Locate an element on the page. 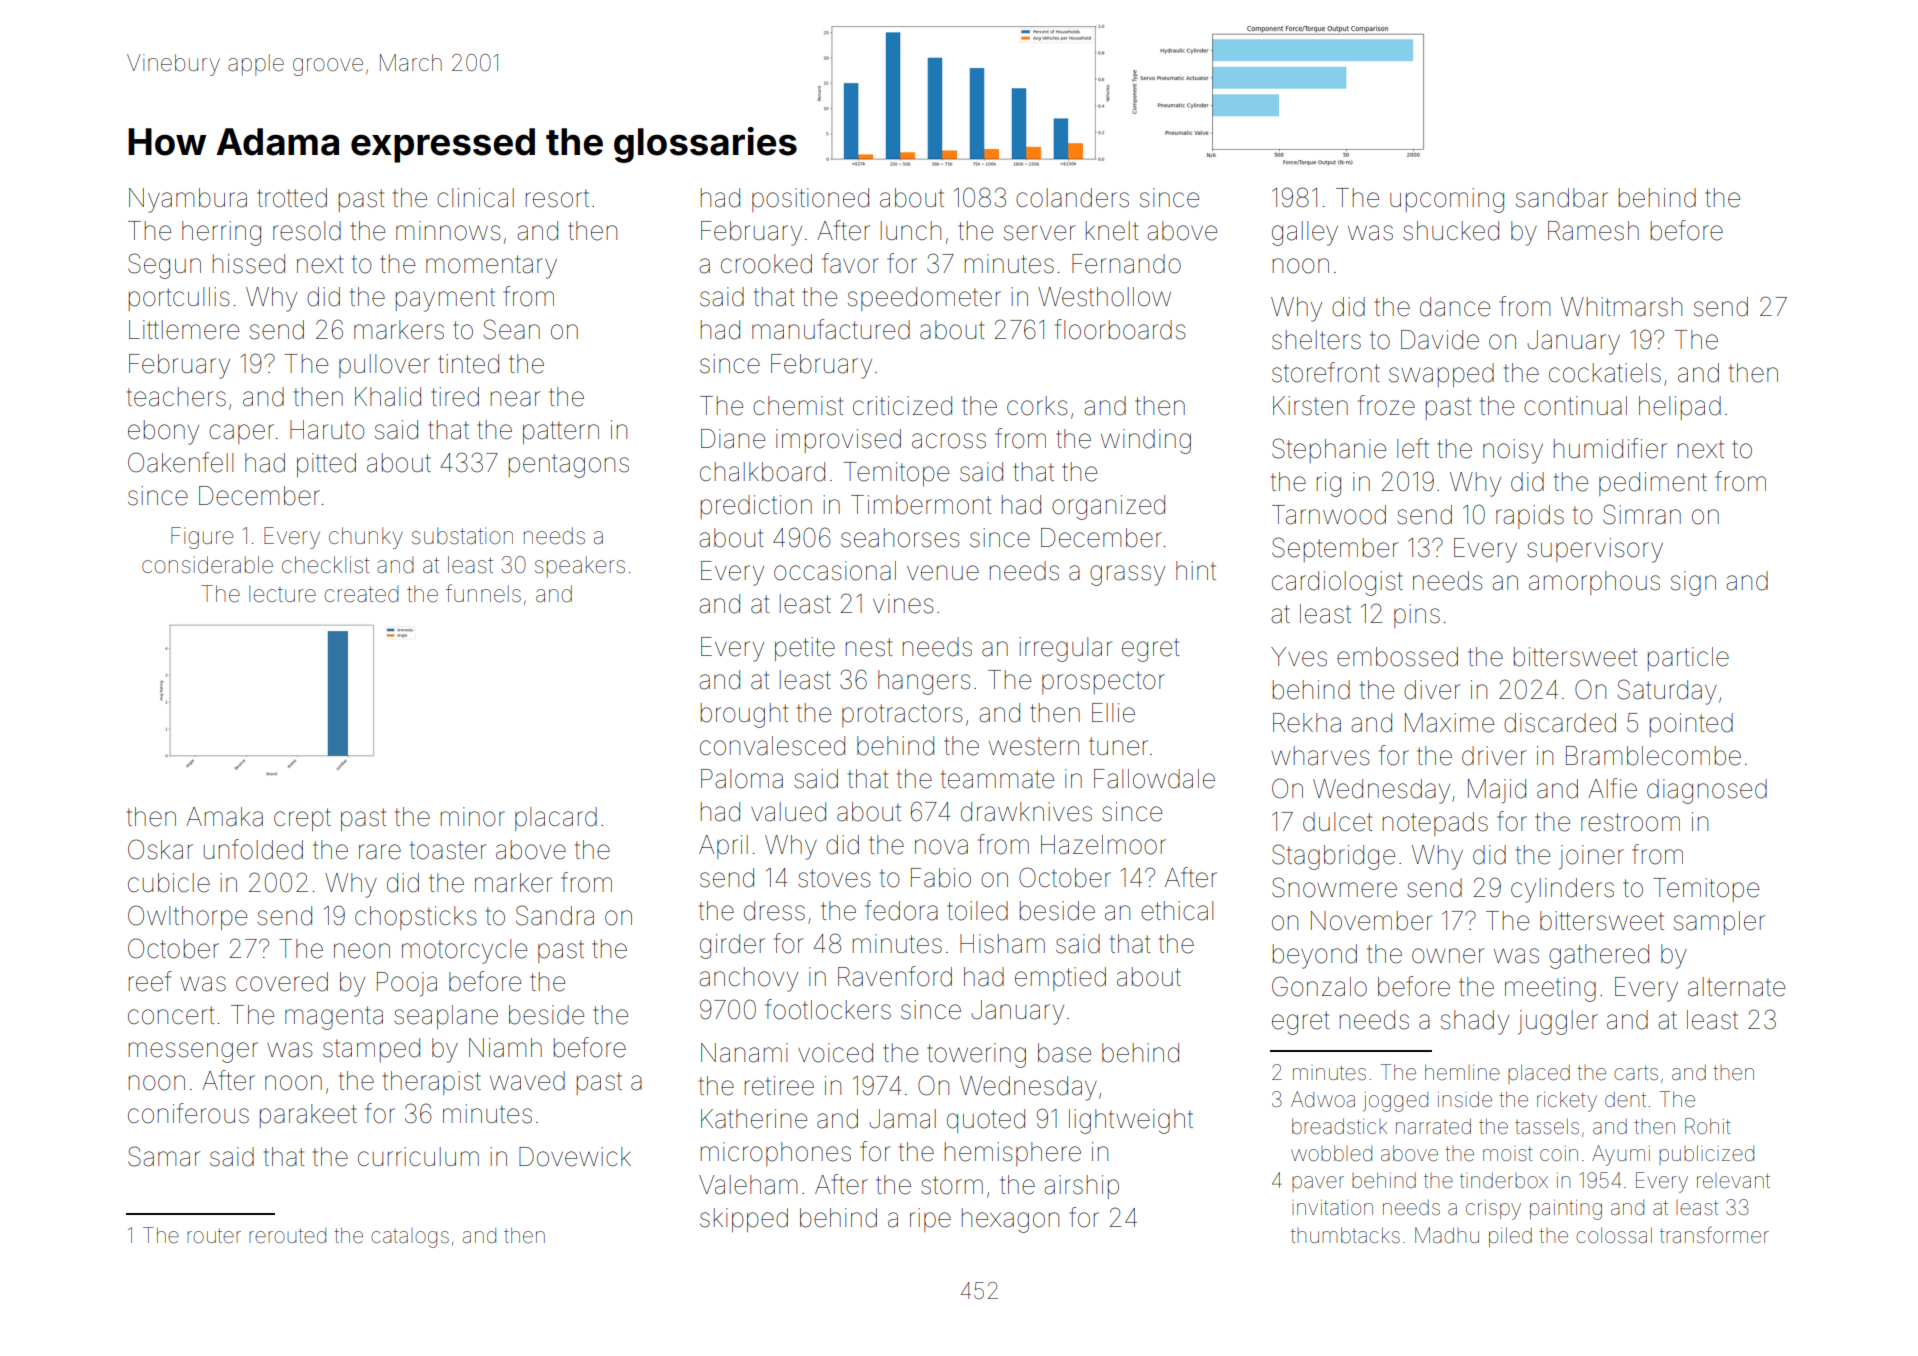 This document has width=1918, height=1356. Hazelmoor is located at coordinates (1103, 845).
